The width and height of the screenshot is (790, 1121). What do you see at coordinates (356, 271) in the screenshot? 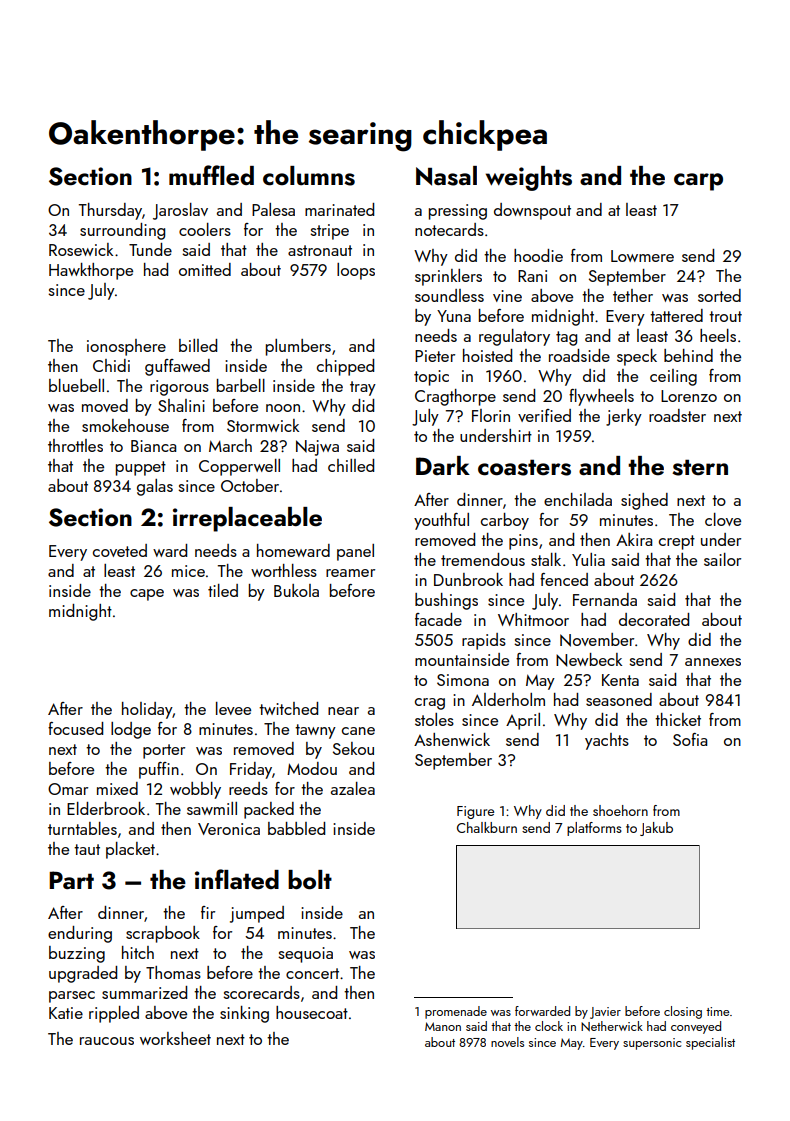
I see `loops` at bounding box center [356, 271].
